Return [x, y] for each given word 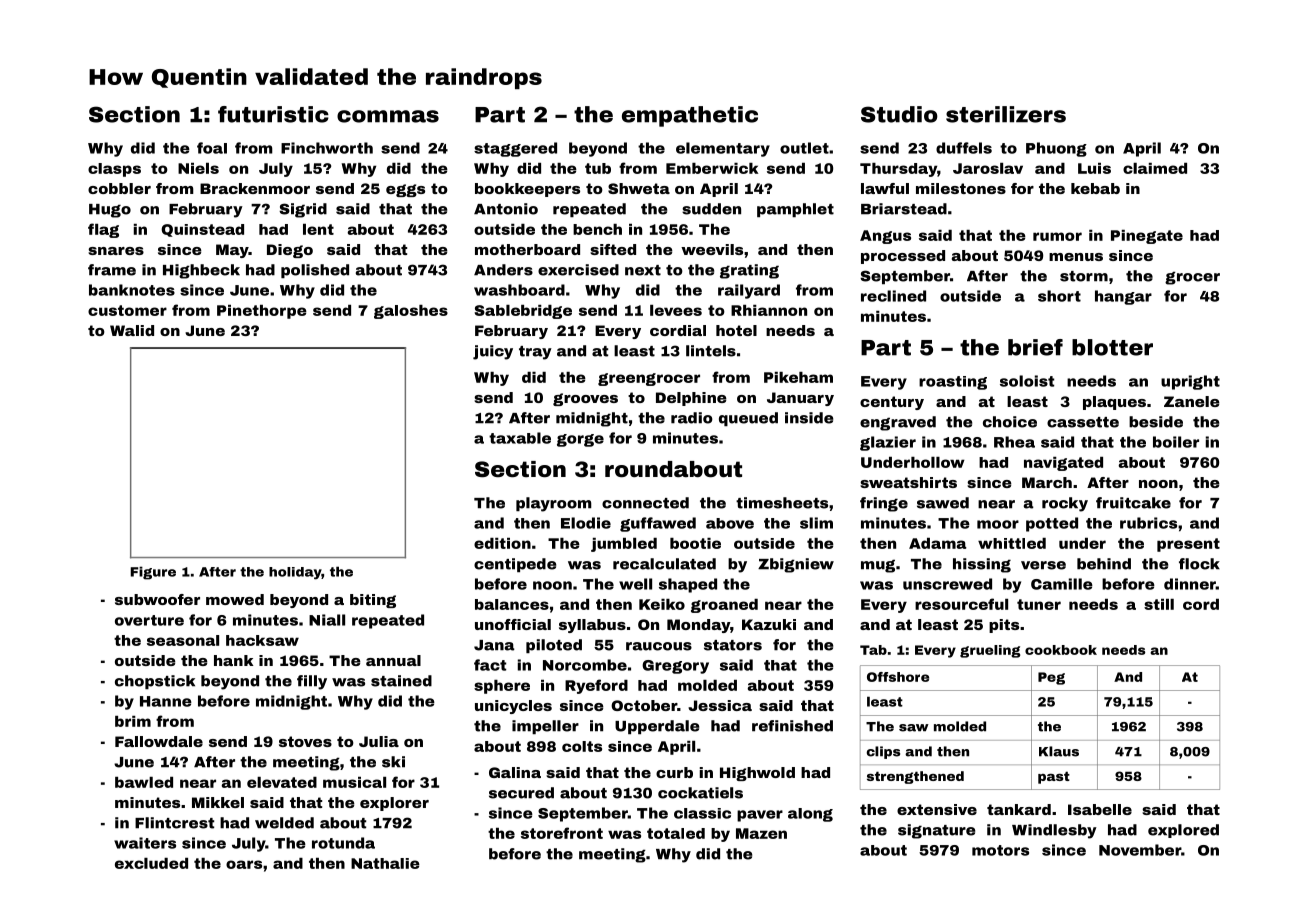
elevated [282, 782]
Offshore [898, 677]
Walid [132, 330]
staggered [515, 149]
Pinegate [1147, 237]
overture [149, 620]
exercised [578, 270]
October [644, 705]
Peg [1051, 678]
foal [212, 148]
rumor [1057, 236]
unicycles [513, 707]
